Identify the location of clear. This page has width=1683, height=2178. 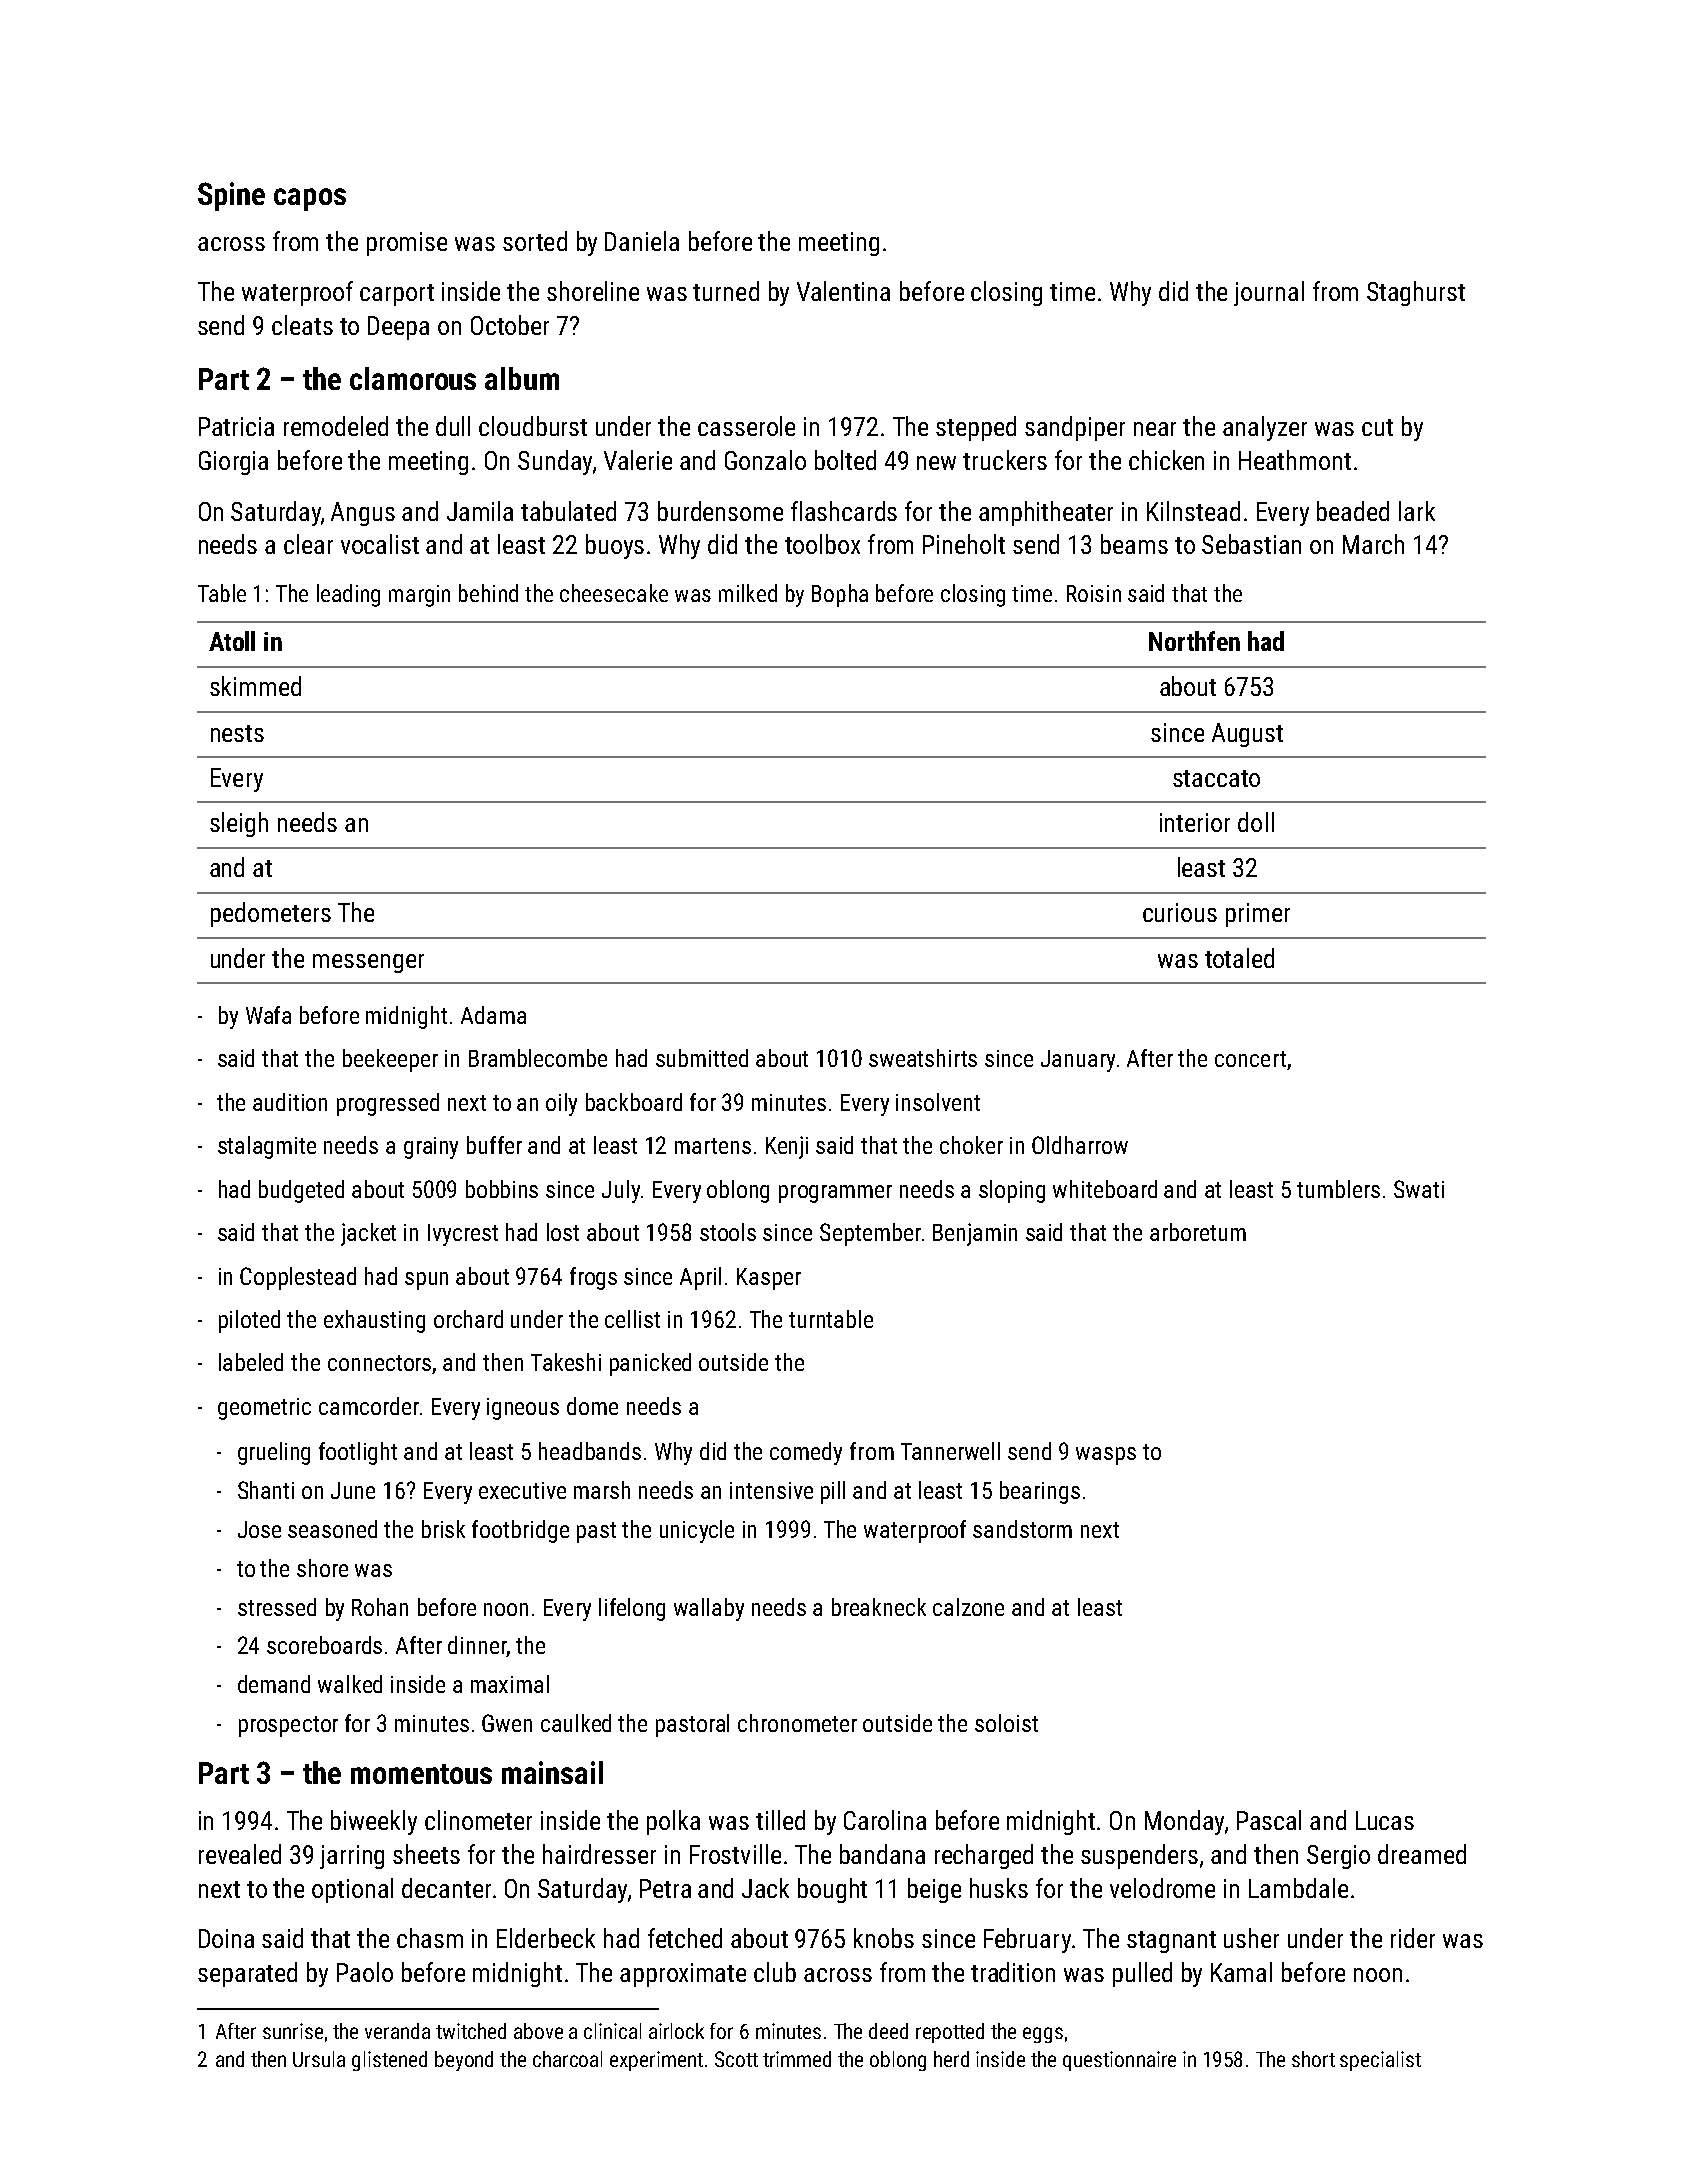
(308, 544).
